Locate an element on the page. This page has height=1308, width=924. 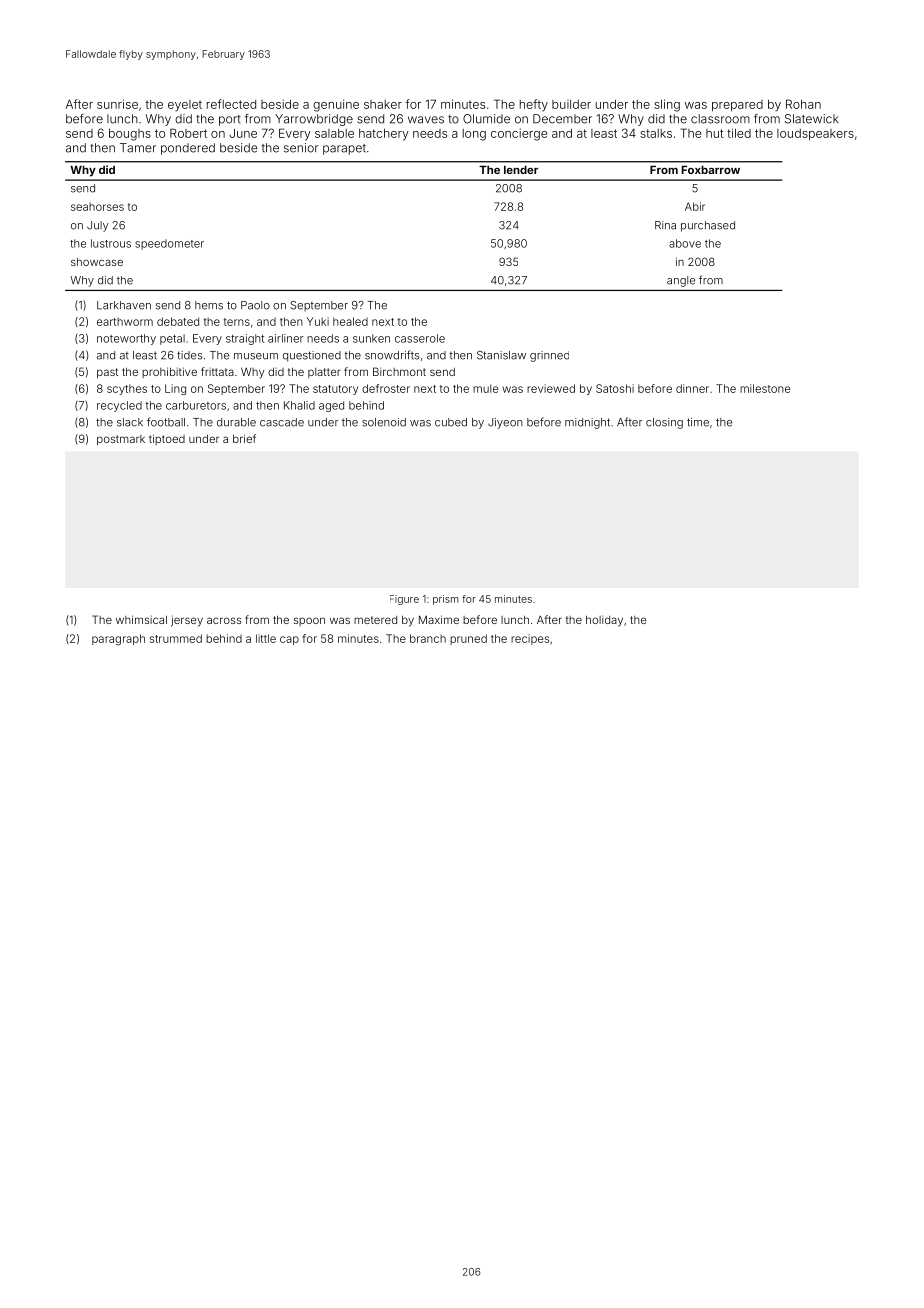
Yarrowbridge is located at coordinates (314, 120).
